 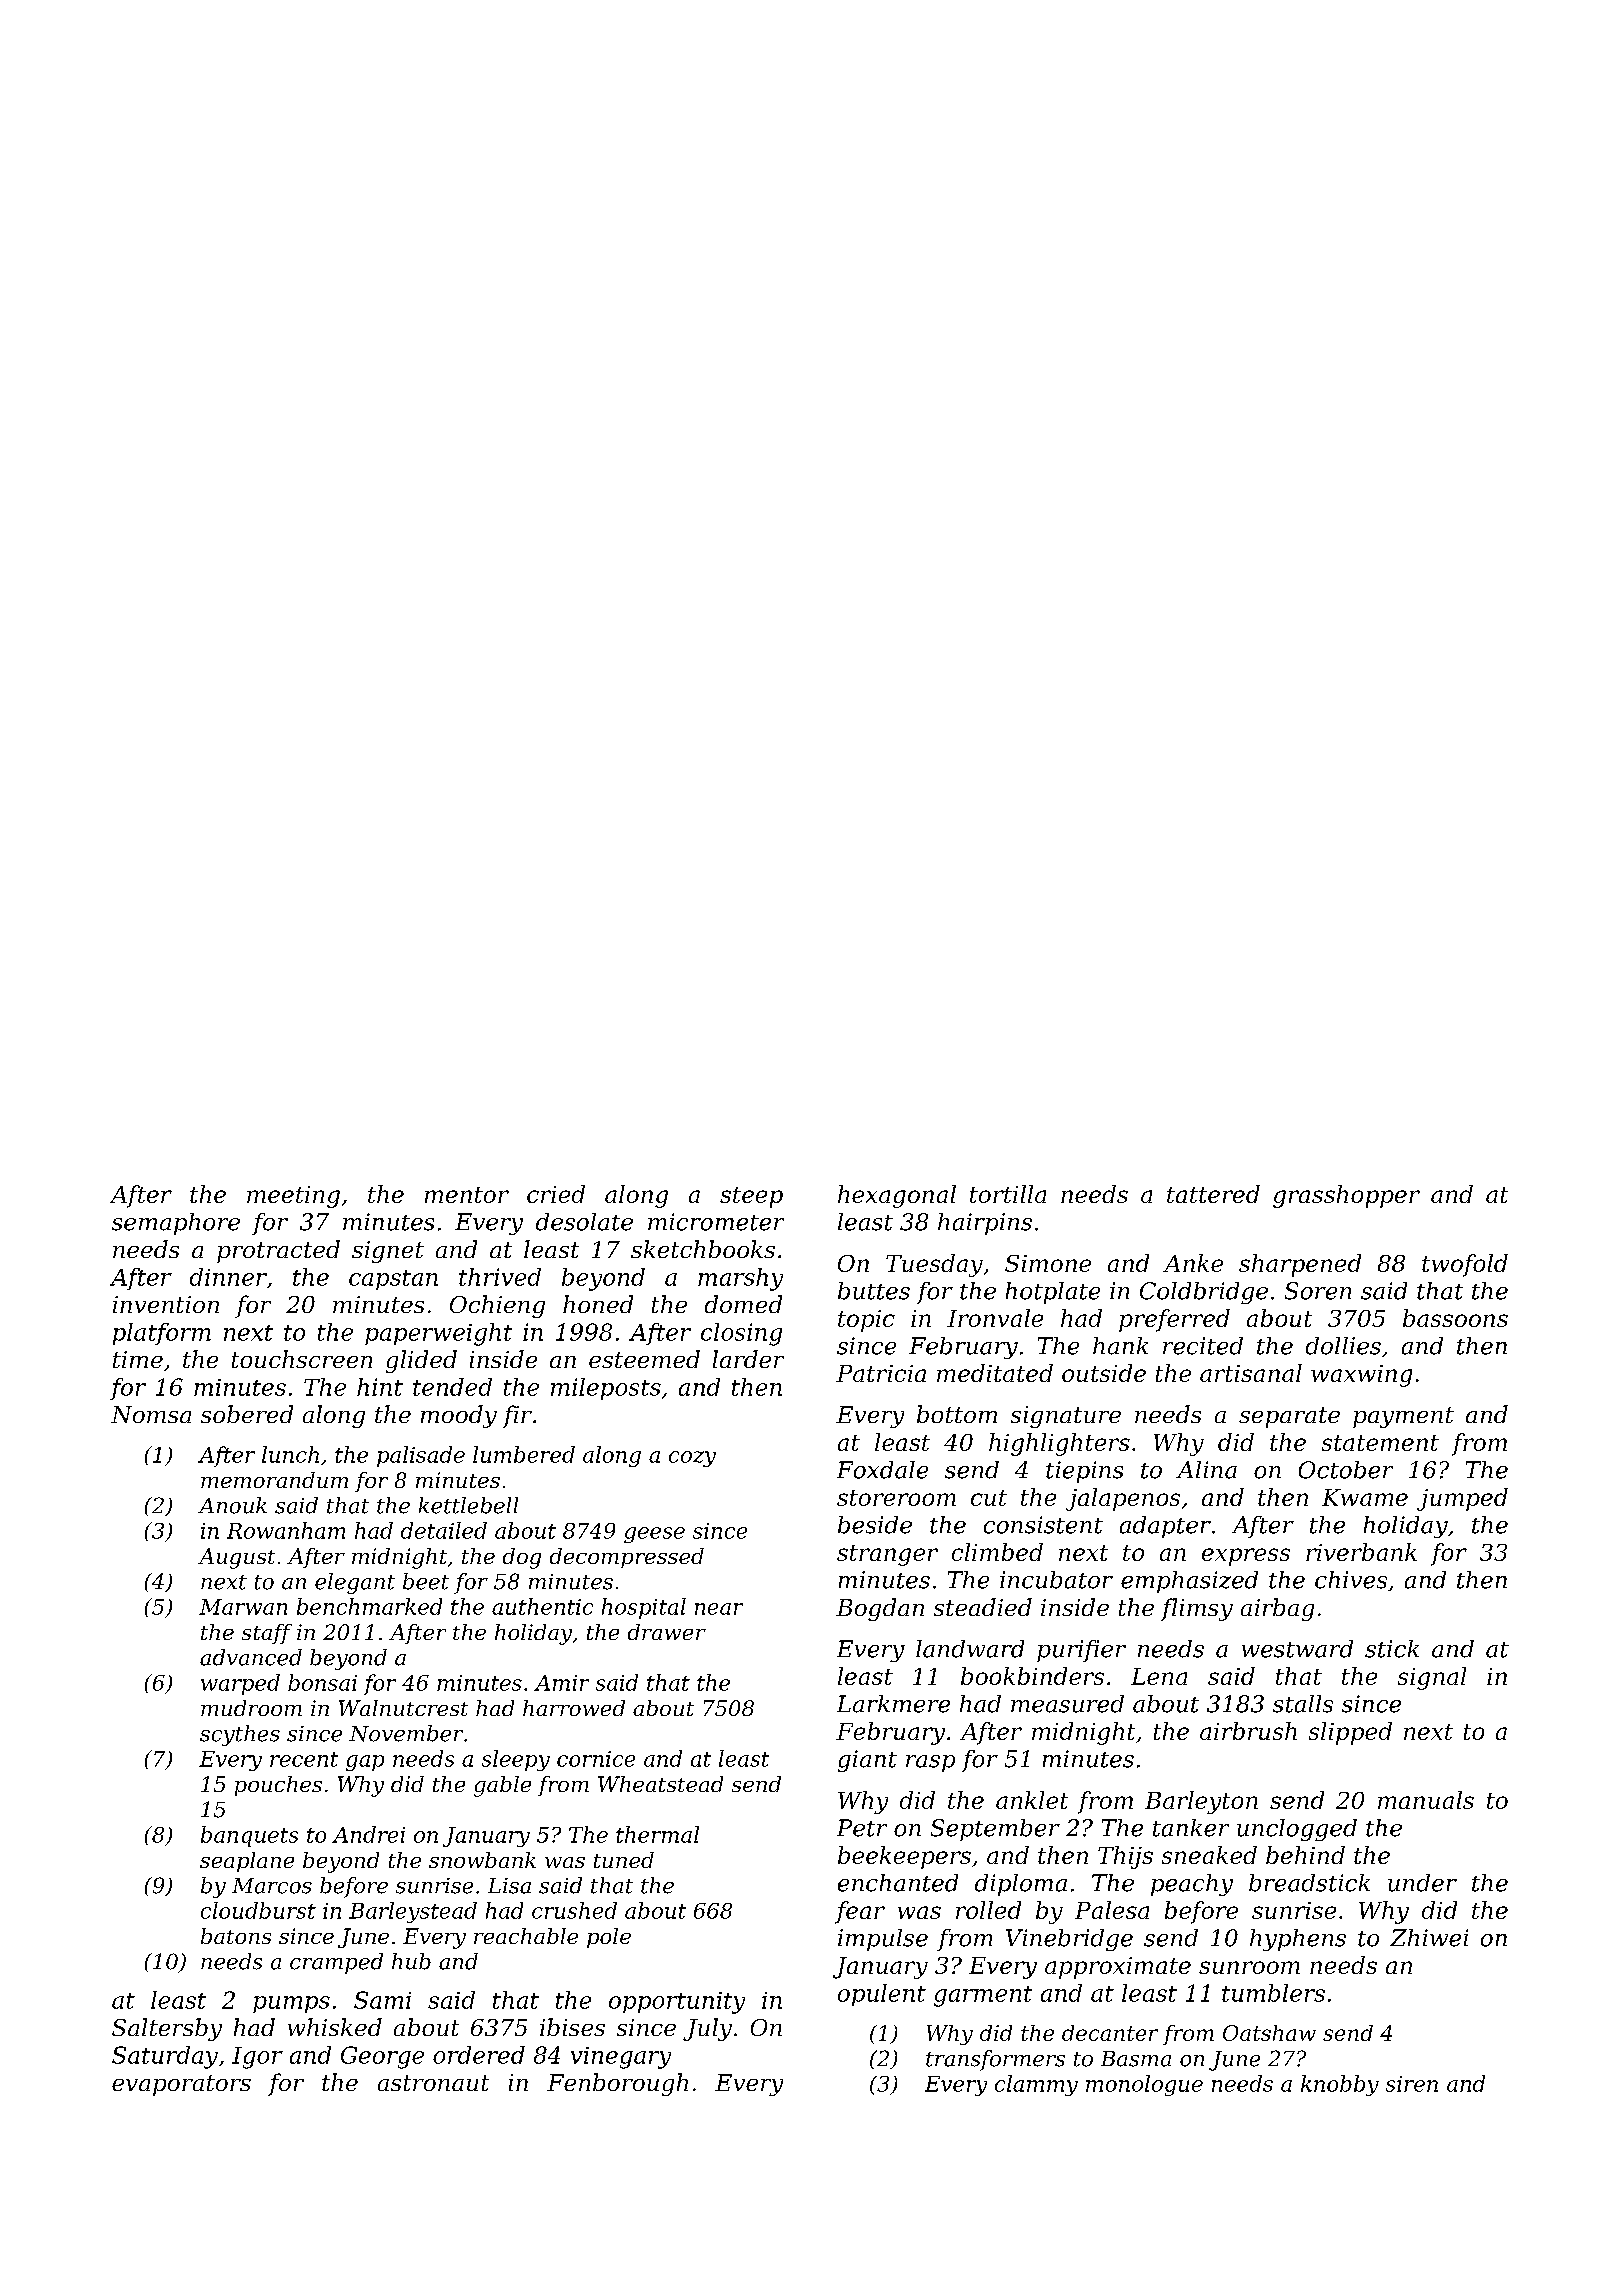 I want to click on behind, so click(x=1305, y=1855).
